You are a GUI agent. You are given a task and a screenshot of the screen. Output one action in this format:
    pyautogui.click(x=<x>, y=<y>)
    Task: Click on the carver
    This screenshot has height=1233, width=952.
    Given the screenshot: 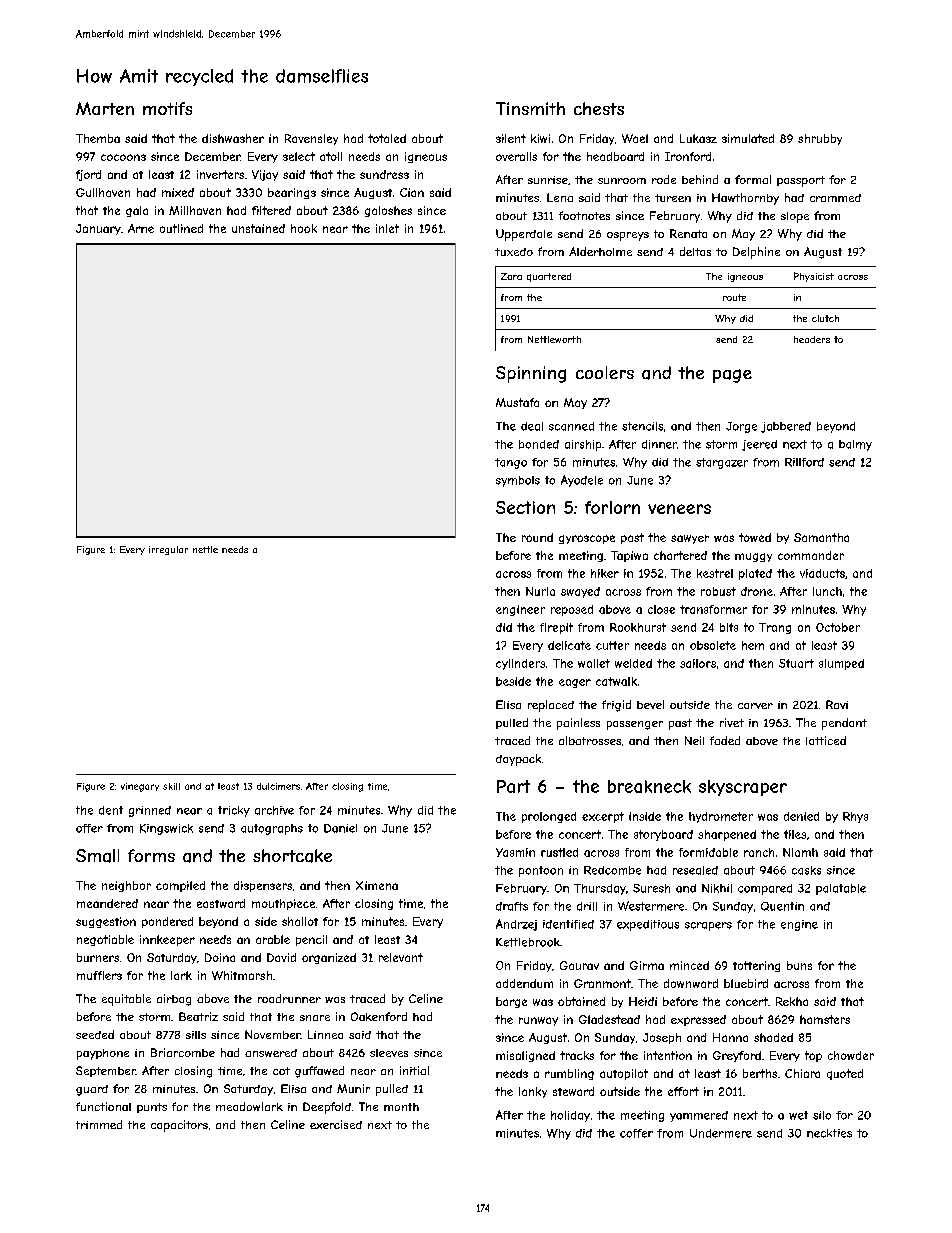 What is the action you would take?
    pyautogui.click(x=755, y=706)
